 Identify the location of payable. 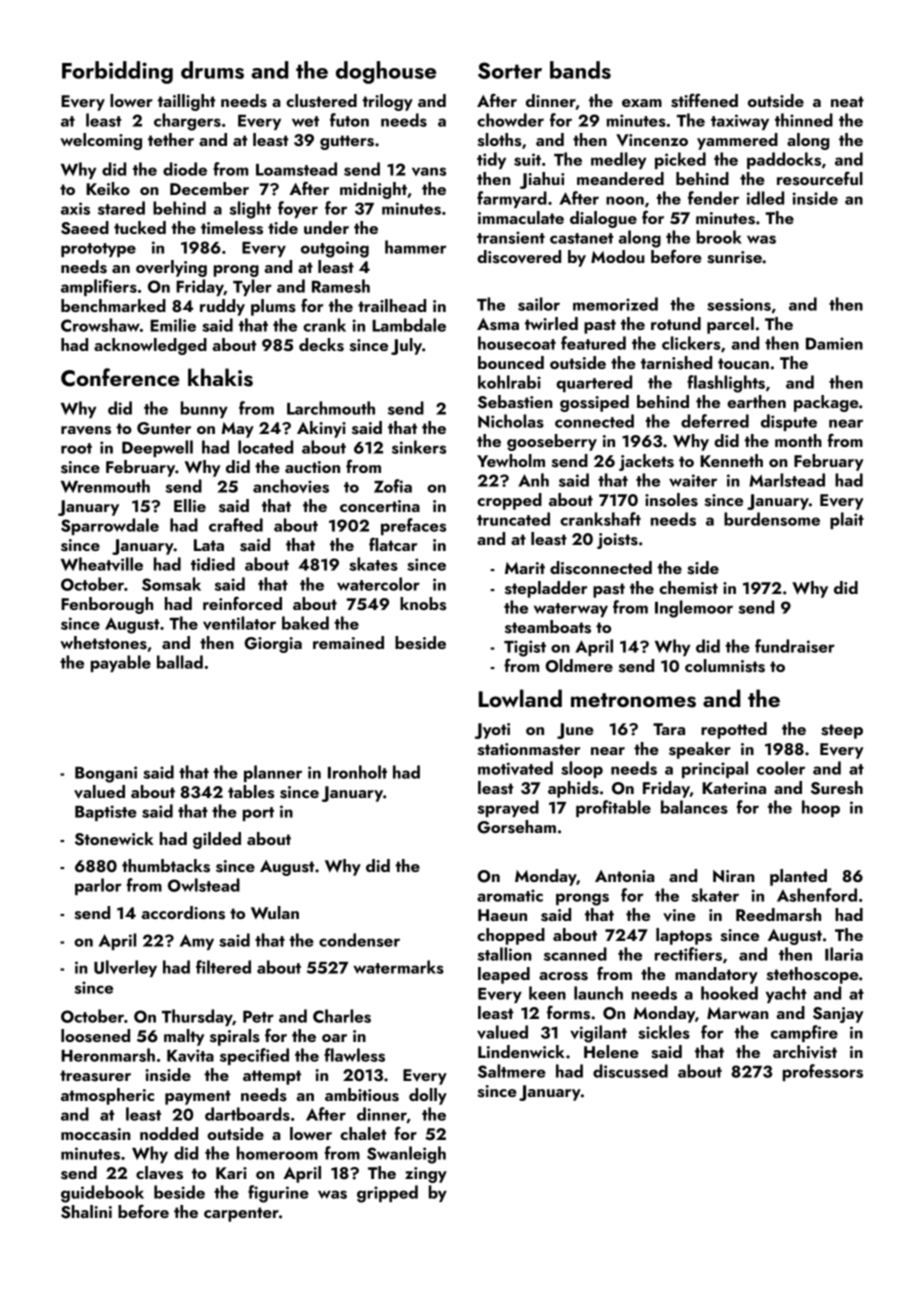
(121, 663).
